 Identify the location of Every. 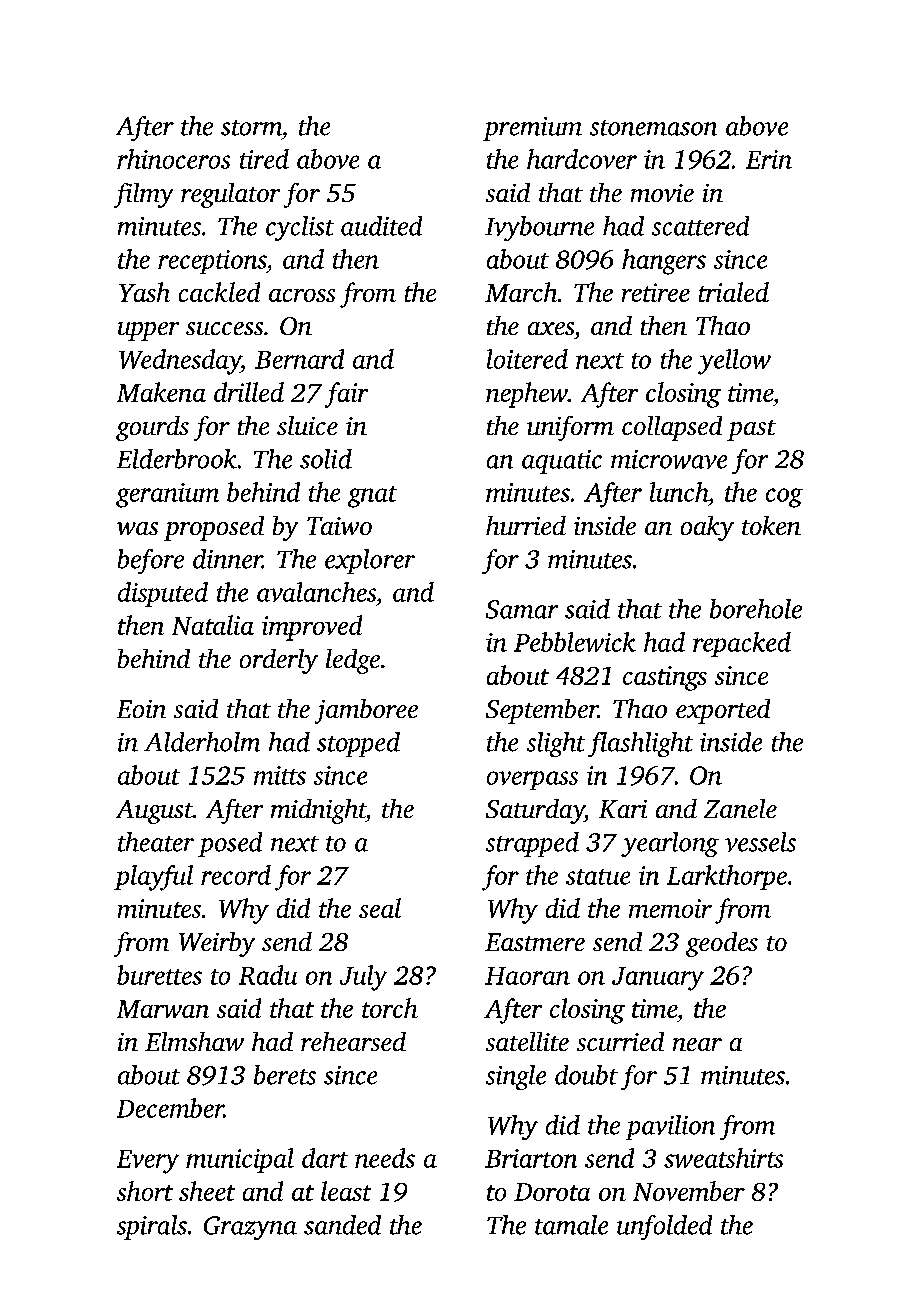
(148, 1162).
